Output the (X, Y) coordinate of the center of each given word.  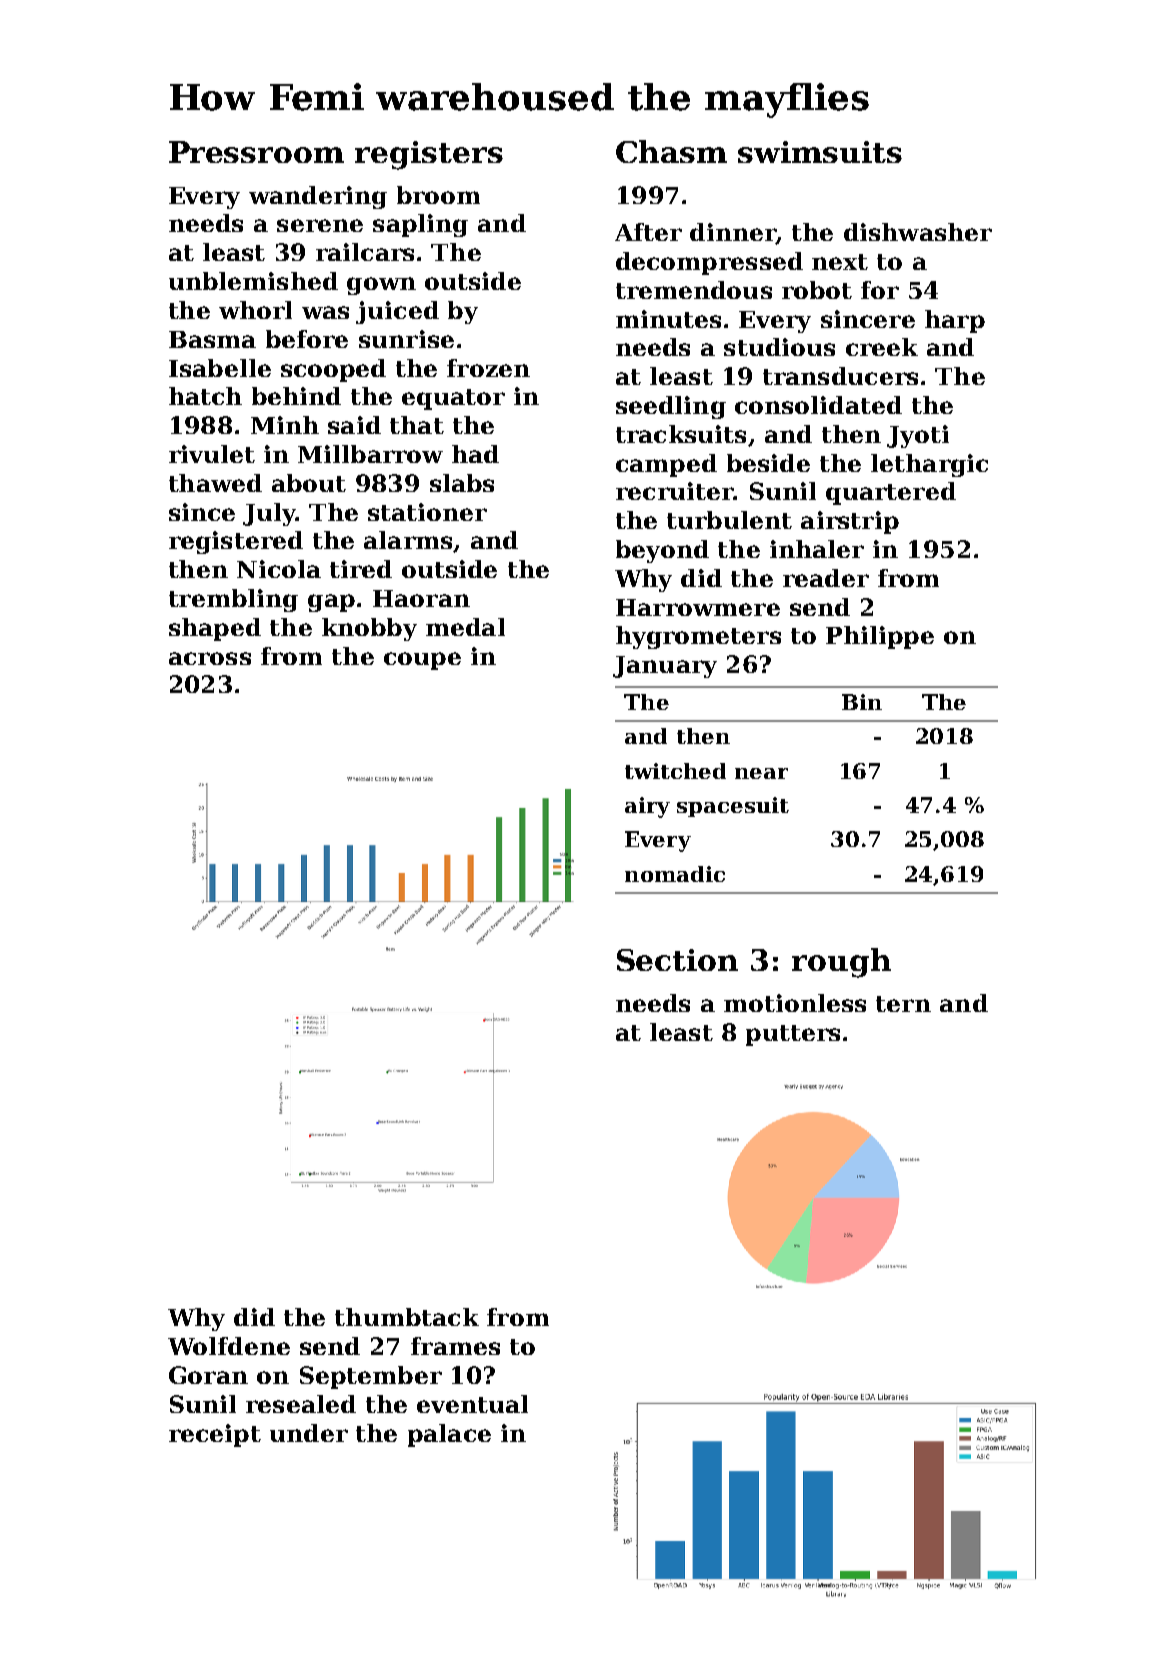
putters (793, 1035)
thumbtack (407, 1317)
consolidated (818, 405)
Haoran (421, 598)
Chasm (671, 151)
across (210, 658)
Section (677, 960)
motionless (795, 1003)
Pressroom (256, 152)
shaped (215, 629)
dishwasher (918, 232)
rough (841, 963)
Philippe (880, 637)
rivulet (212, 454)
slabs (462, 483)
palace (449, 1435)
